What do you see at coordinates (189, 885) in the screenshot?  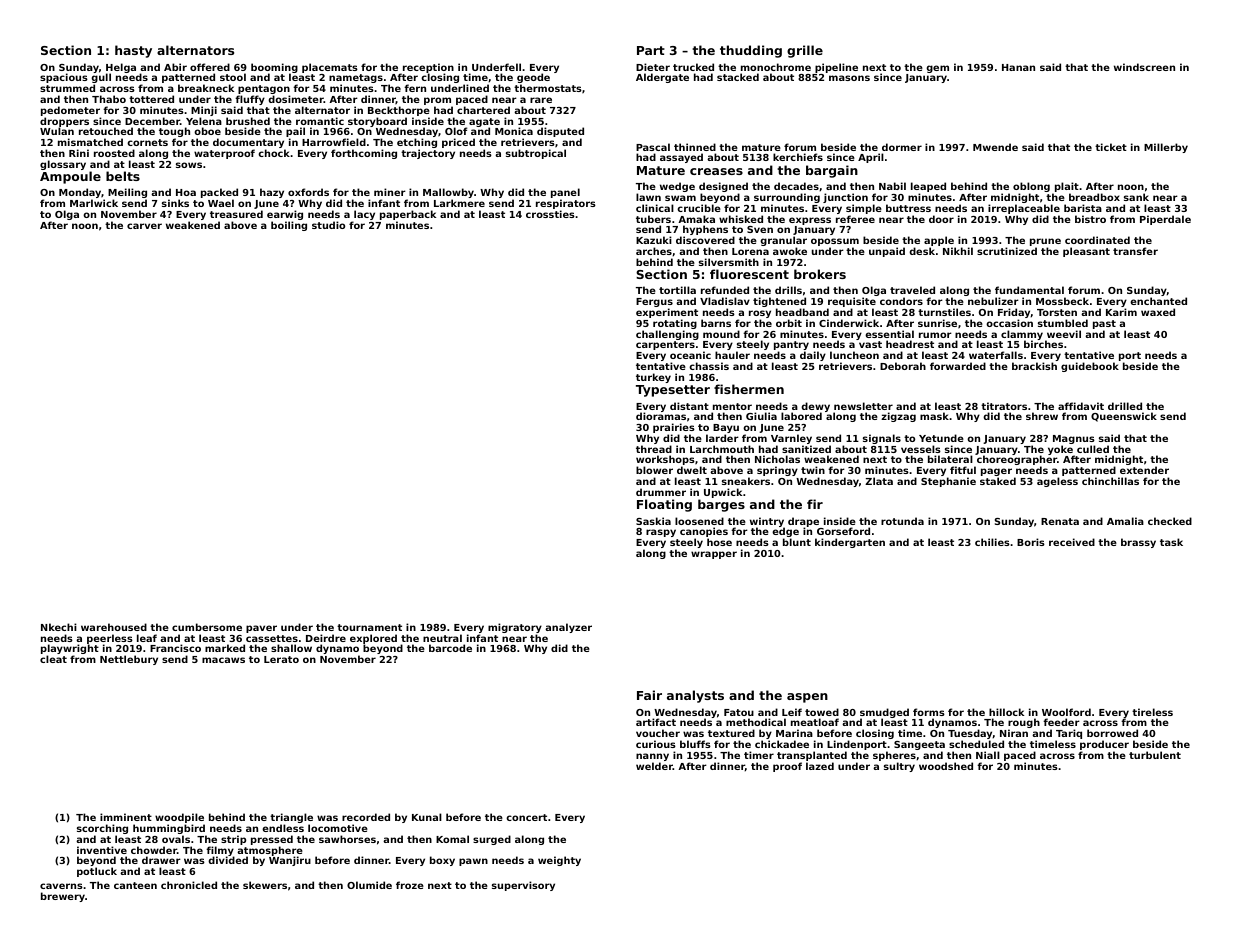 I see `chronicled` at bounding box center [189, 885].
